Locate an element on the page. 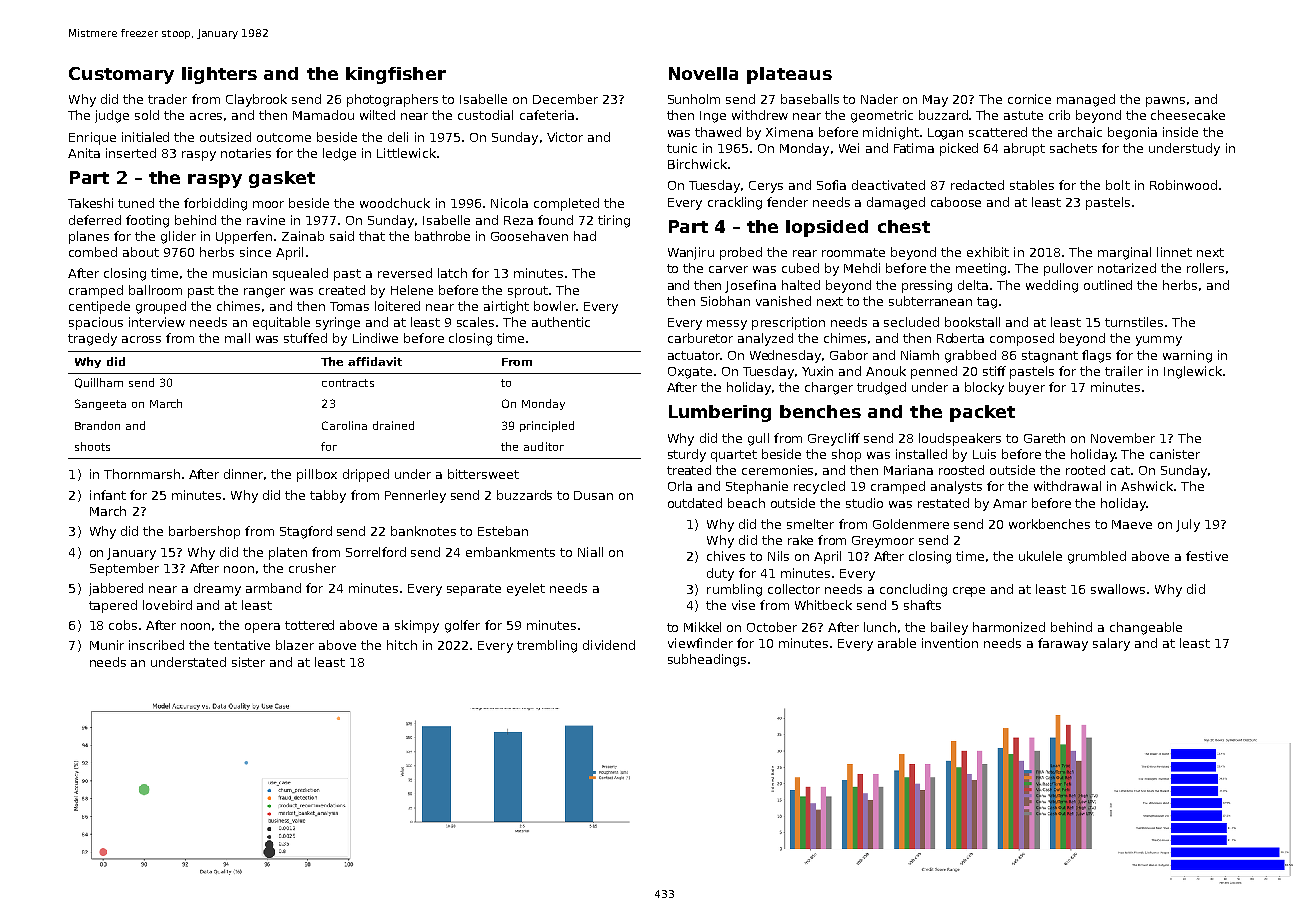 Image resolution: width=1308 pixels, height=924 pixels. ballroom is located at coordinates (155, 290).
